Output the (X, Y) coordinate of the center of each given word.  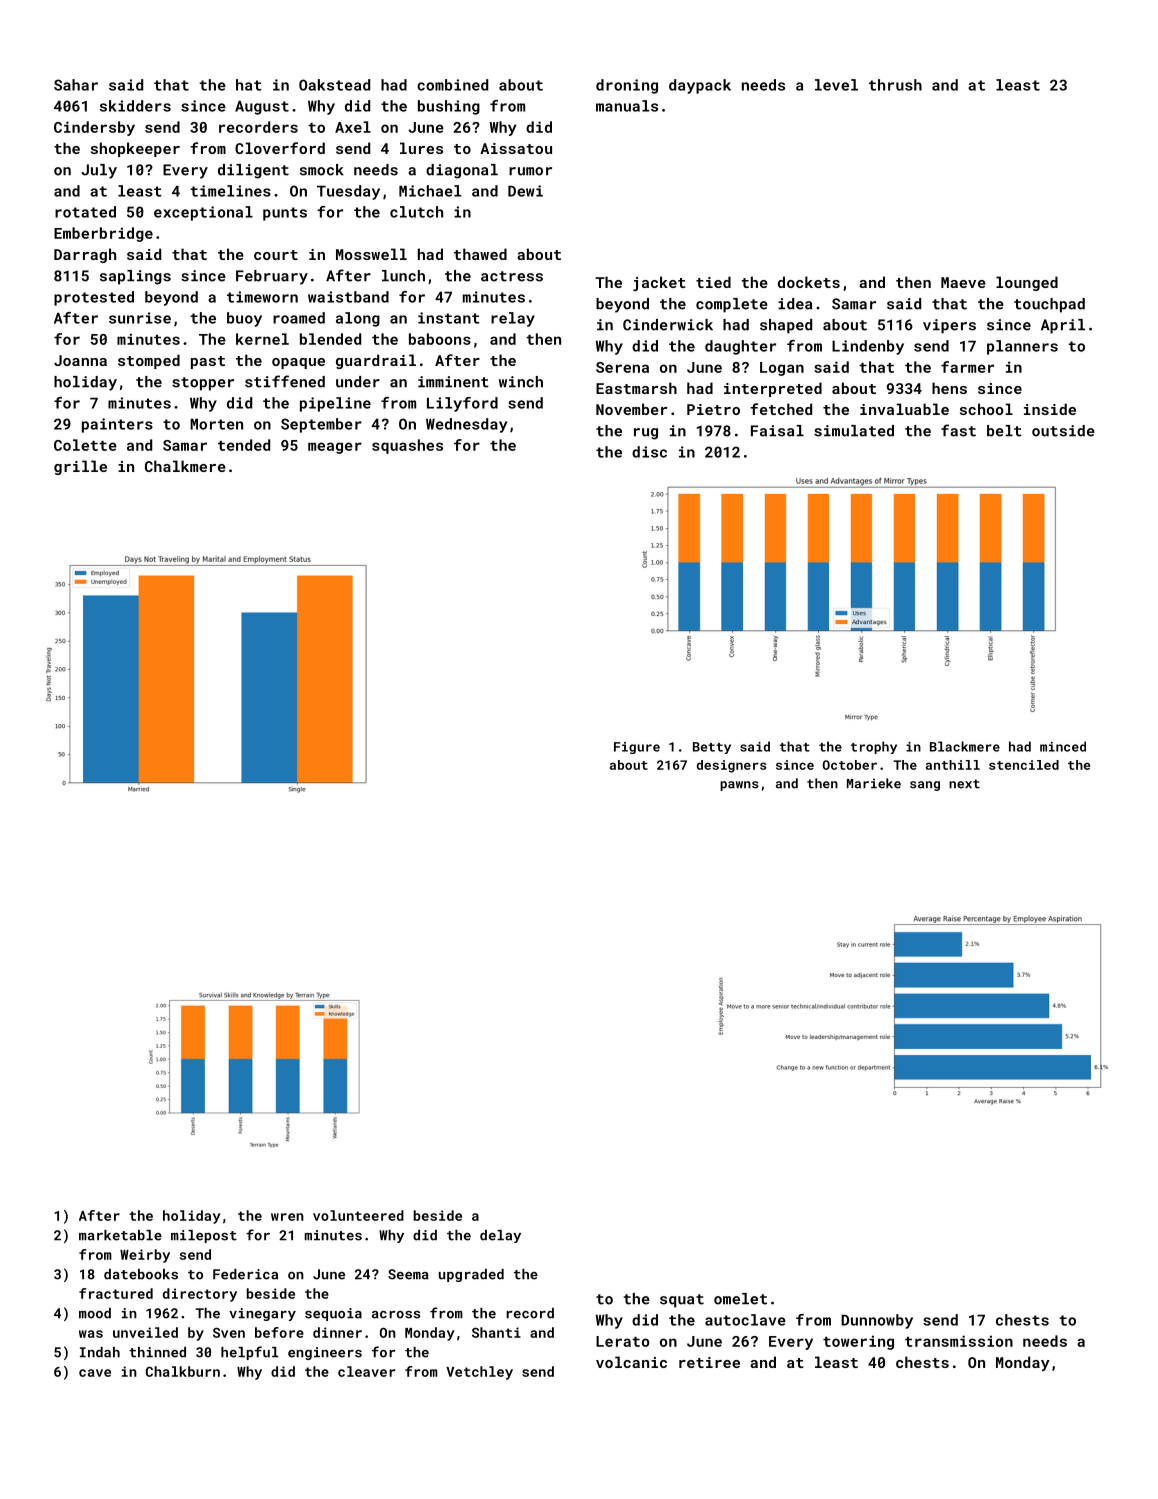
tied (713, 282)
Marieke (874, 783)
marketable (120, 1235)
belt (1004, 431)
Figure (637, 748)
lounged (1027, 283)
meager (335, 448)
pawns (739, 786)
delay (500, 1236)
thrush (895, 85)
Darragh (85, 255)
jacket (659, 283)
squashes (407, 446)
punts (285, 214)
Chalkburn (183, 1371)
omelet (740, 1299)
